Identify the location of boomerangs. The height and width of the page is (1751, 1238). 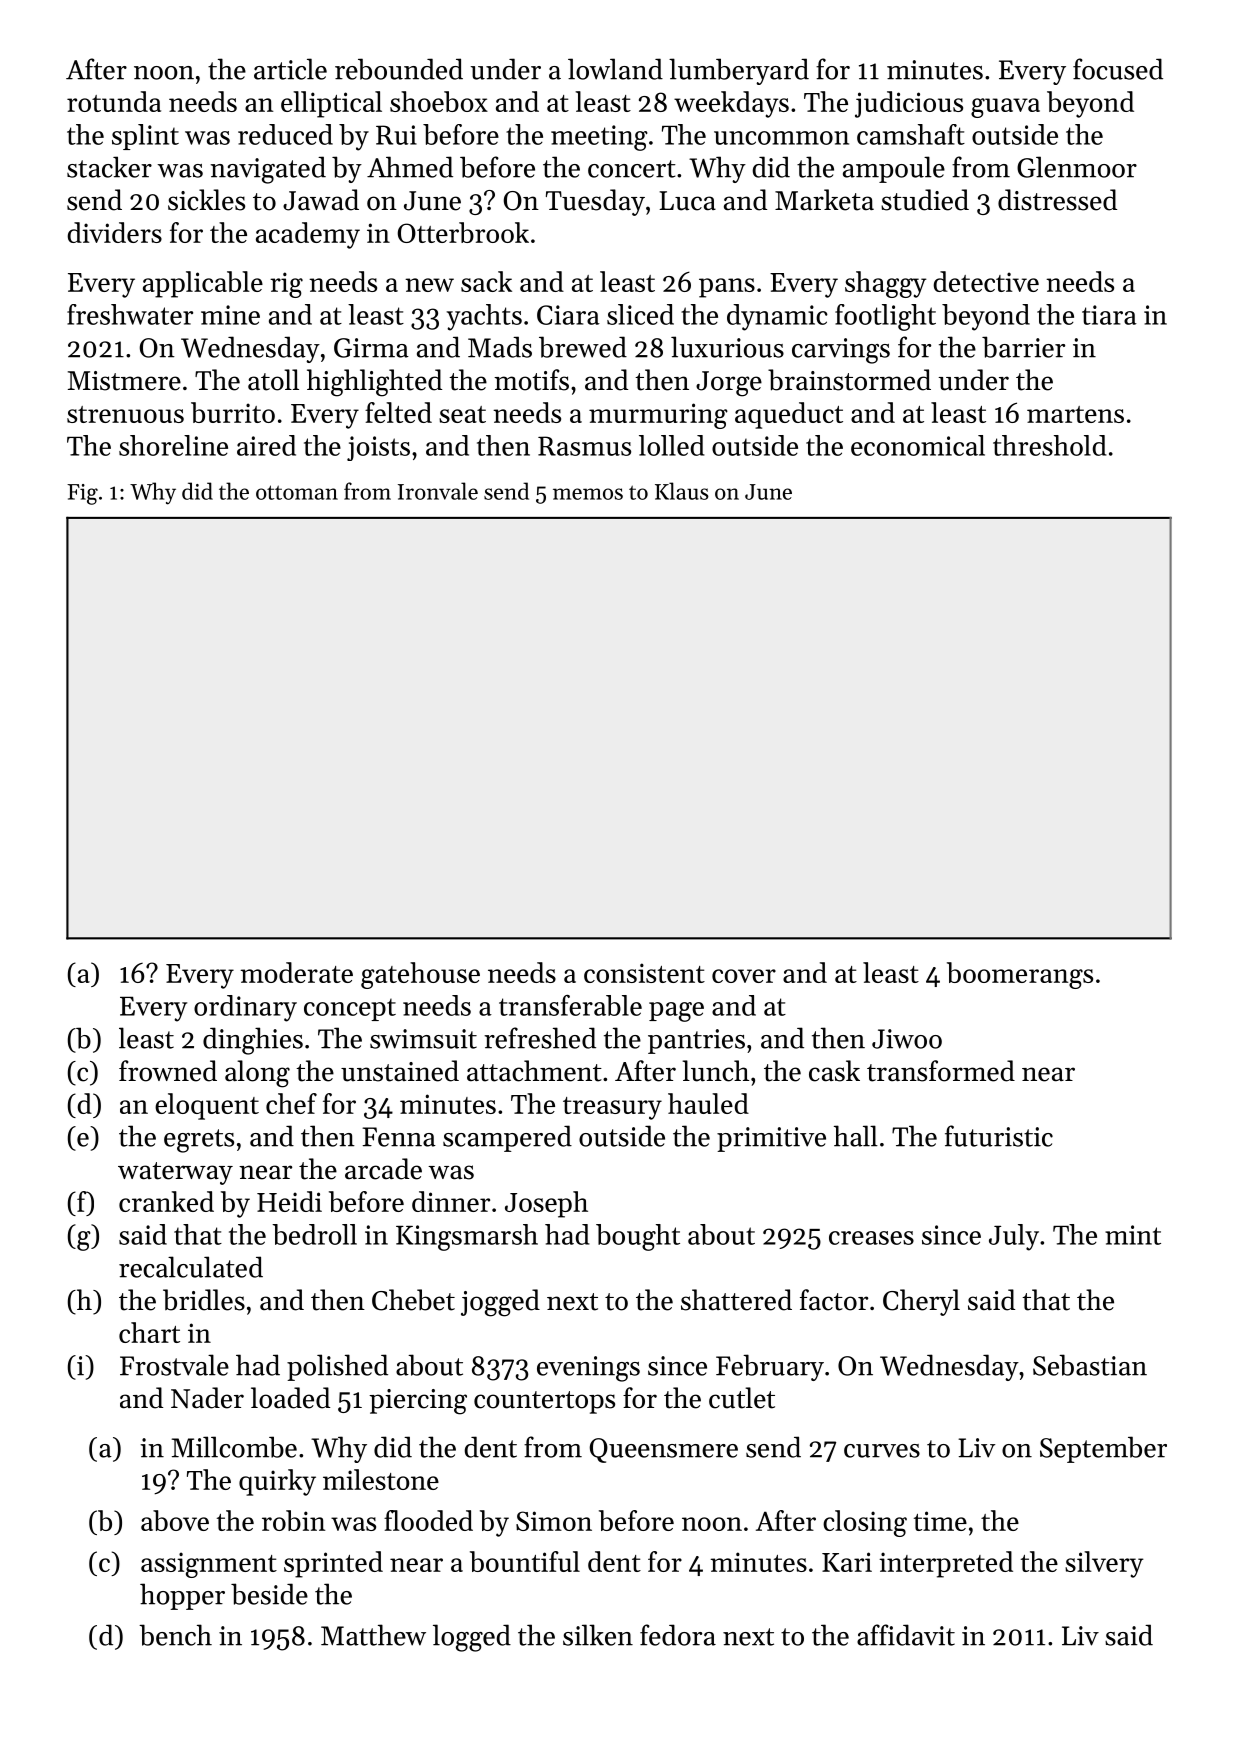
(1020, 975).
